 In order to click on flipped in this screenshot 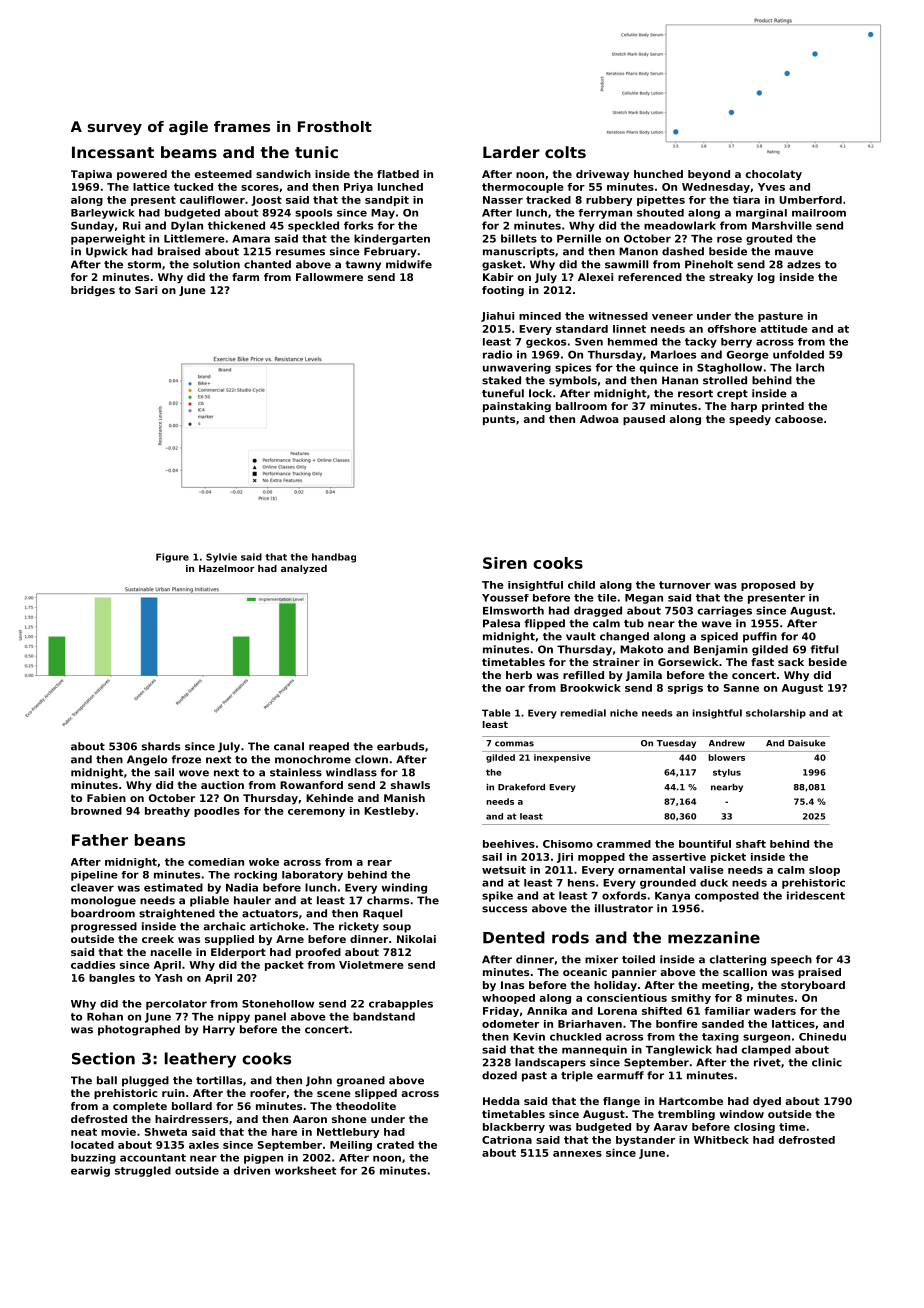, I will do `click(545, 624)`.
